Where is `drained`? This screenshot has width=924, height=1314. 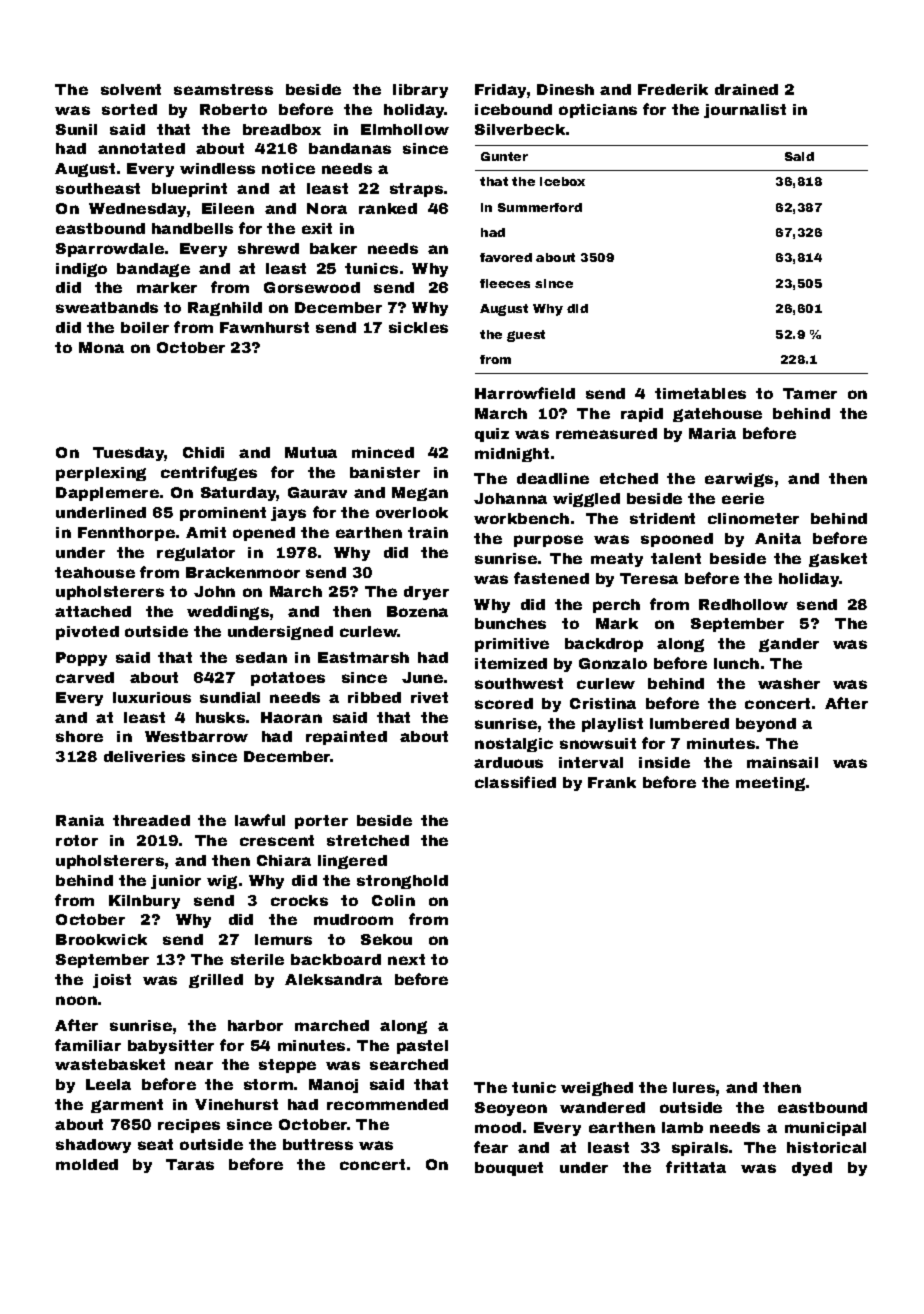 drained is located at coordinates (746, 89).
